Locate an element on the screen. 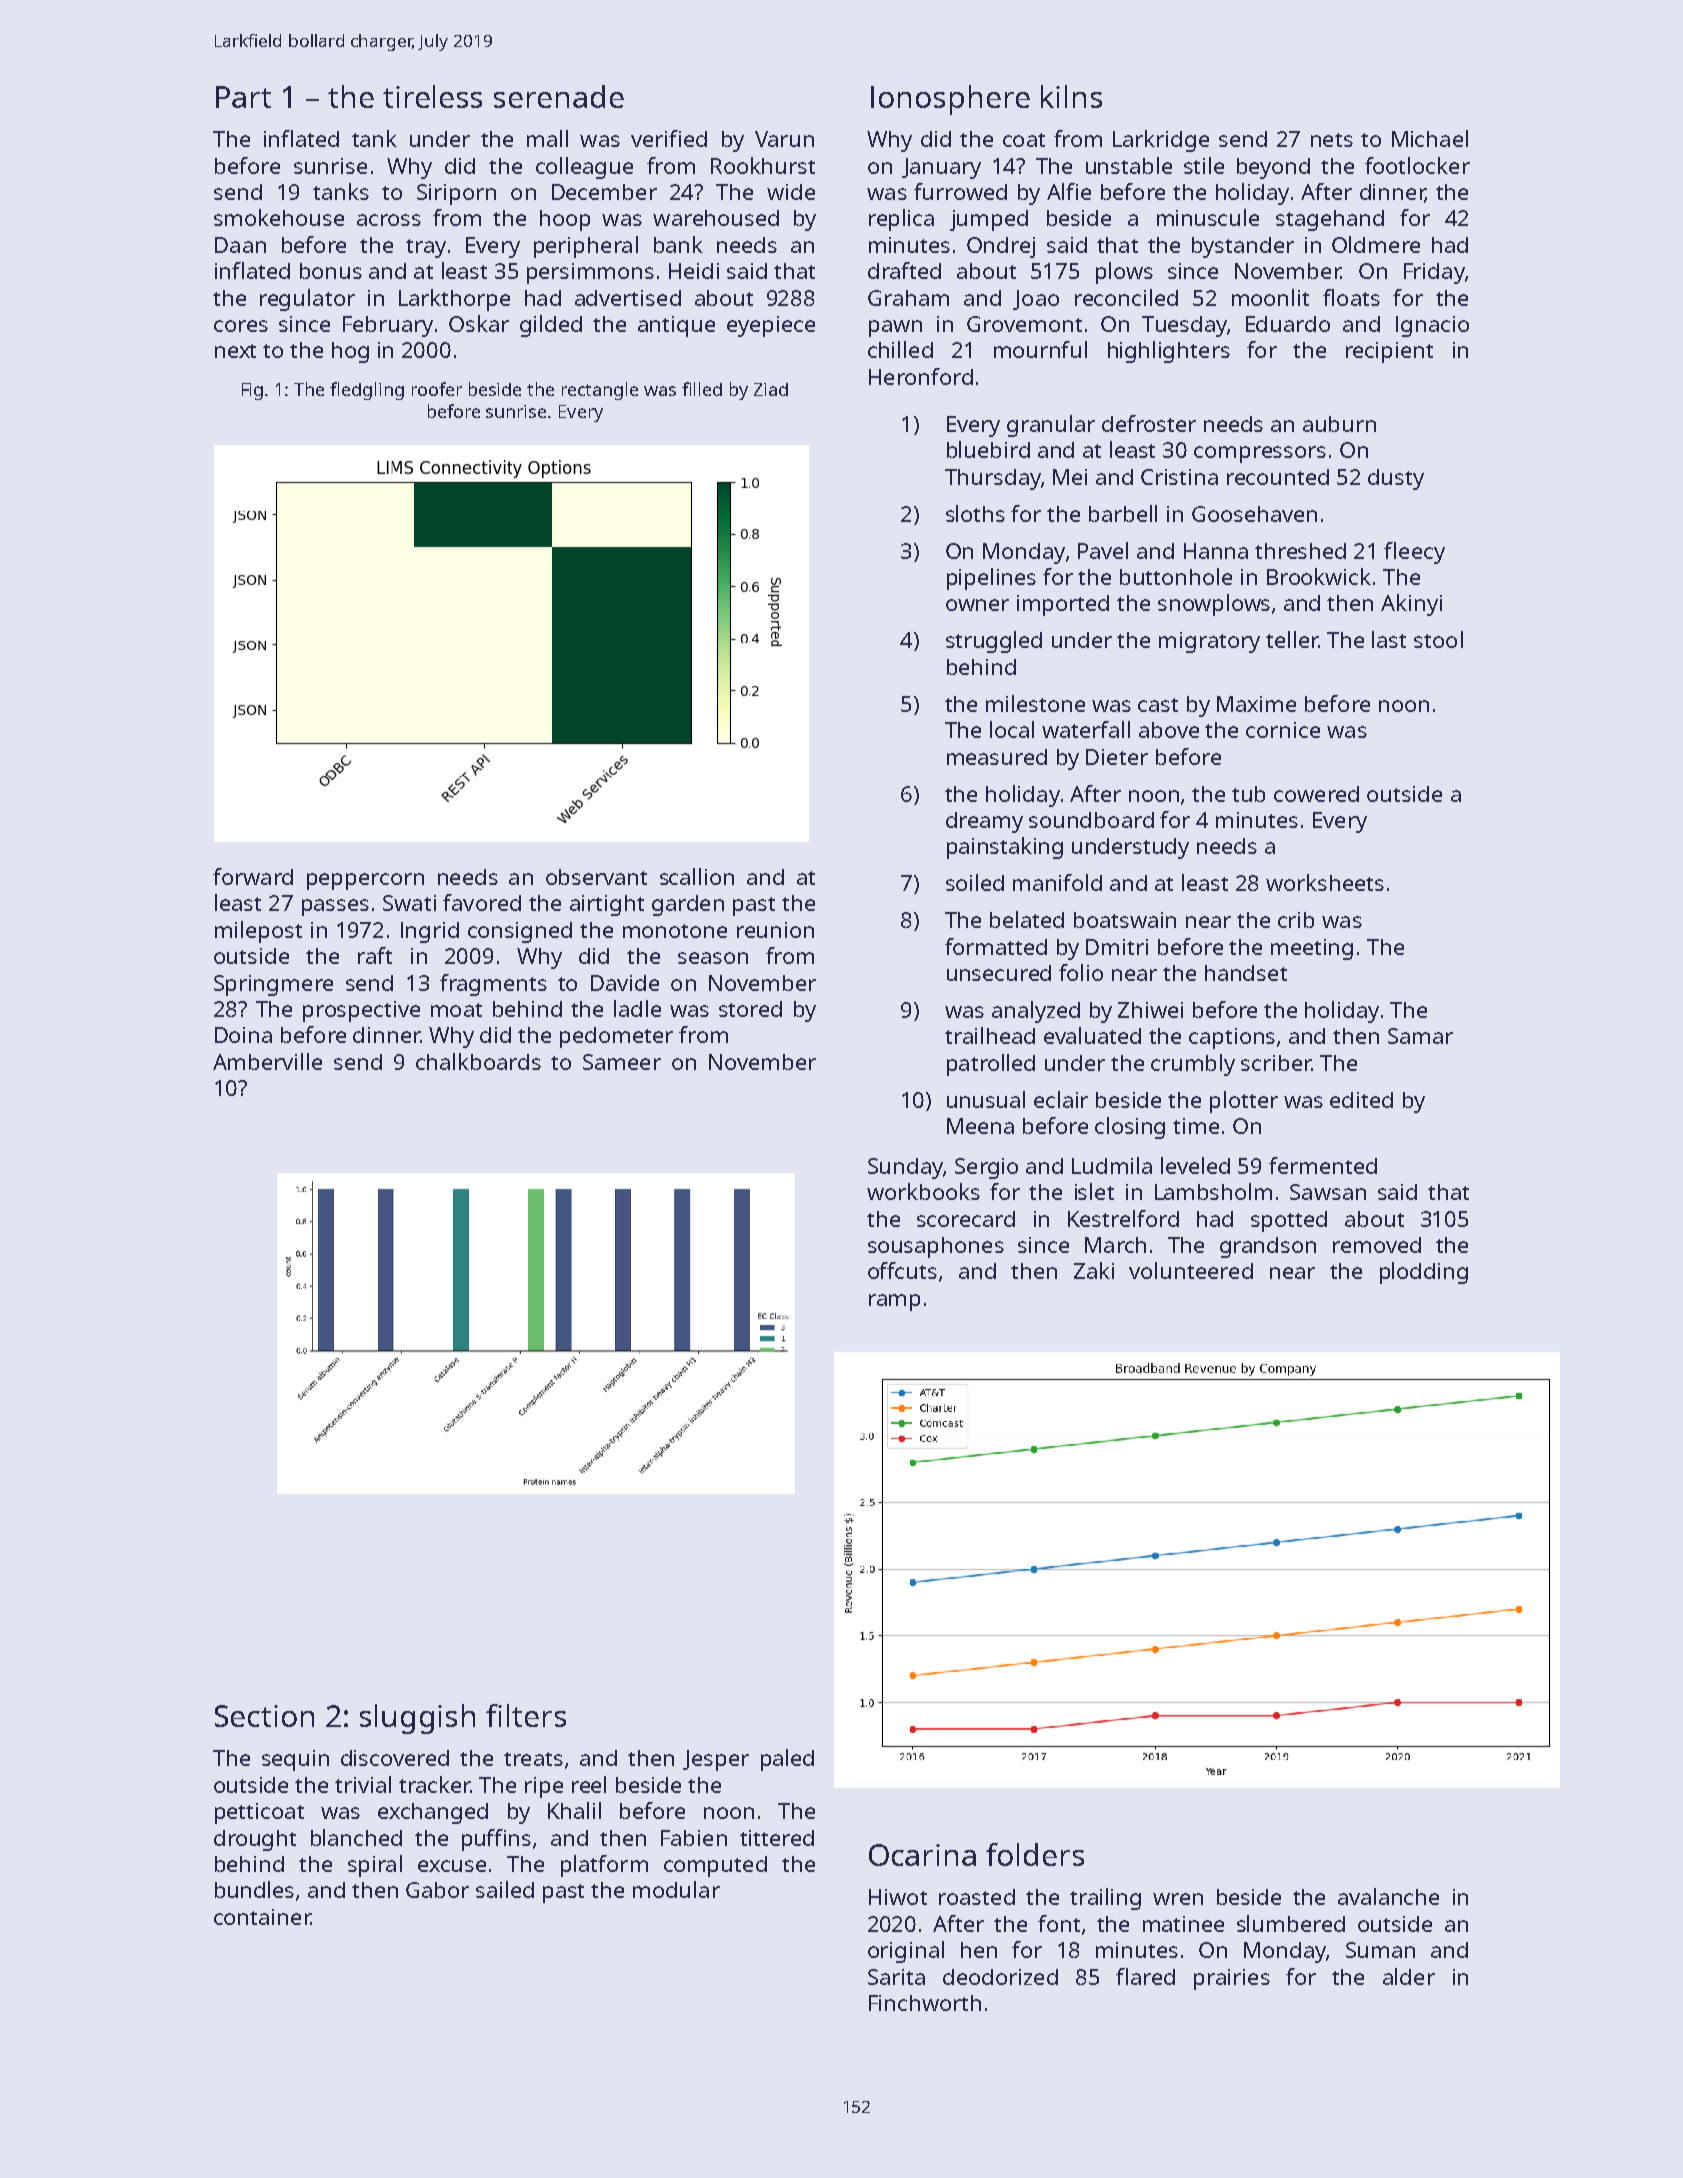  trailhead is located at coordinates (990, 1035).
